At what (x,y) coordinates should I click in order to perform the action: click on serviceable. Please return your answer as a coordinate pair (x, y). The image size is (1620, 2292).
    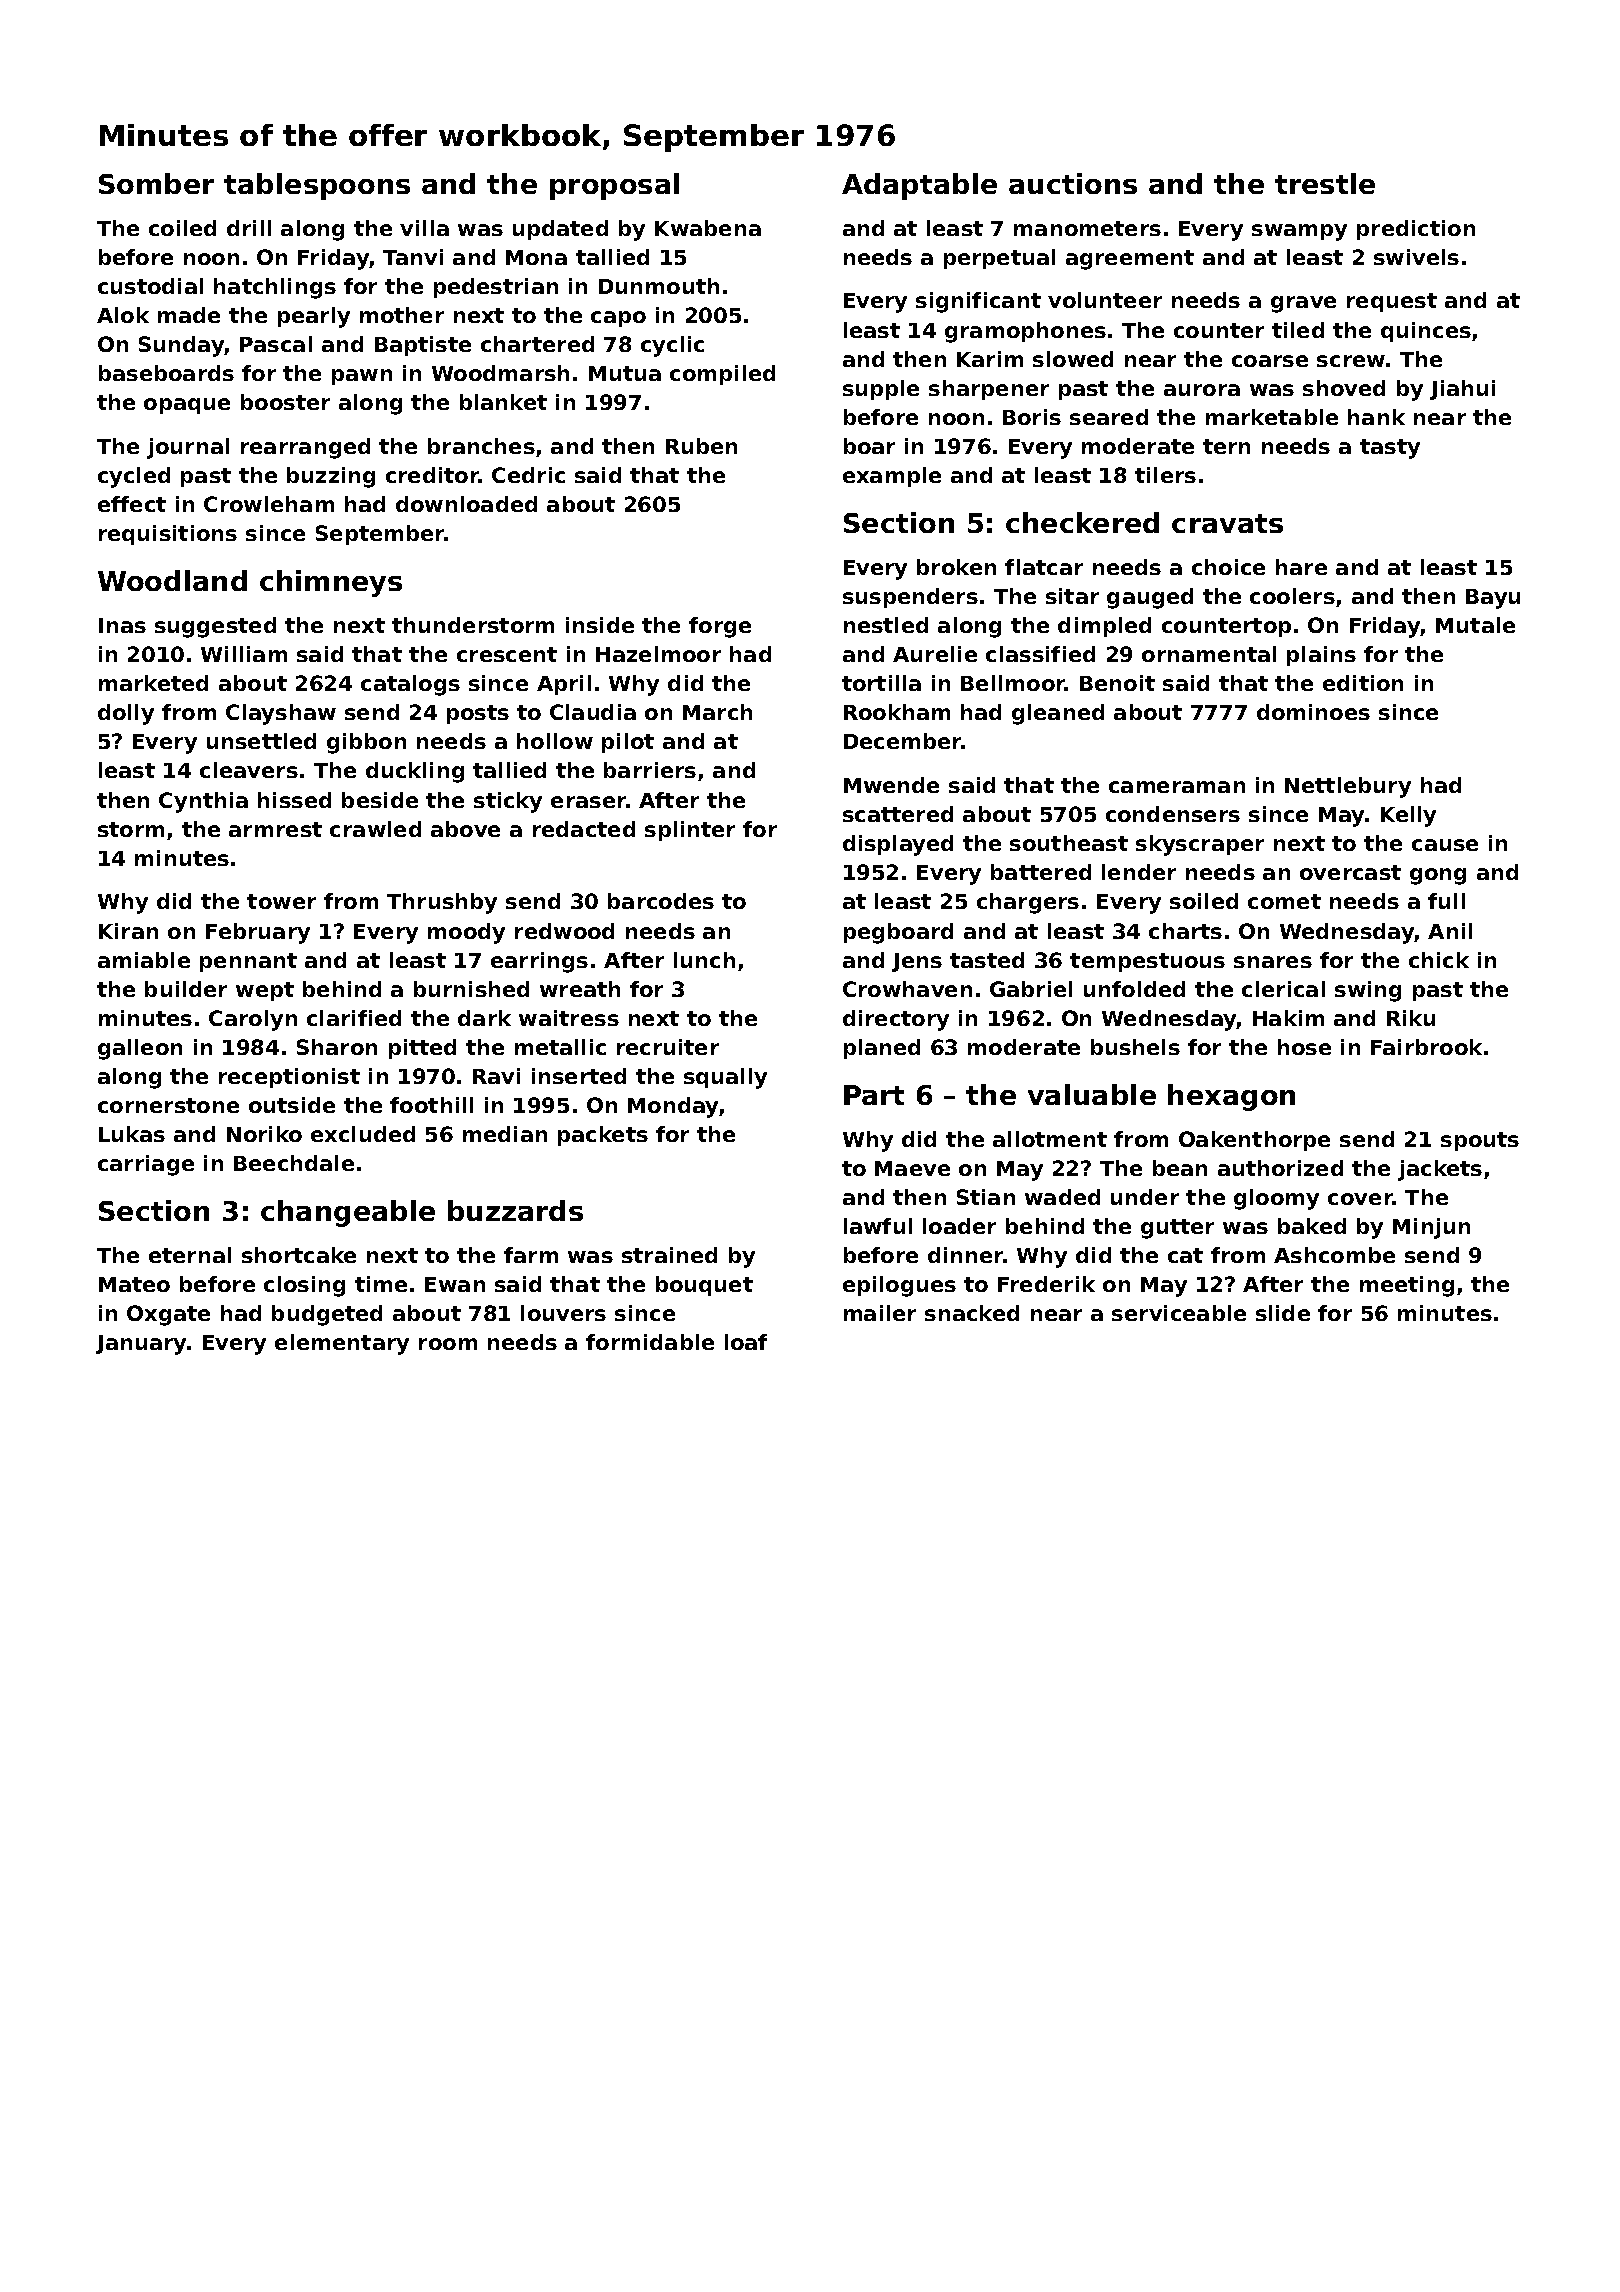
    Looking at the image, I should click on (1179, 1313).
